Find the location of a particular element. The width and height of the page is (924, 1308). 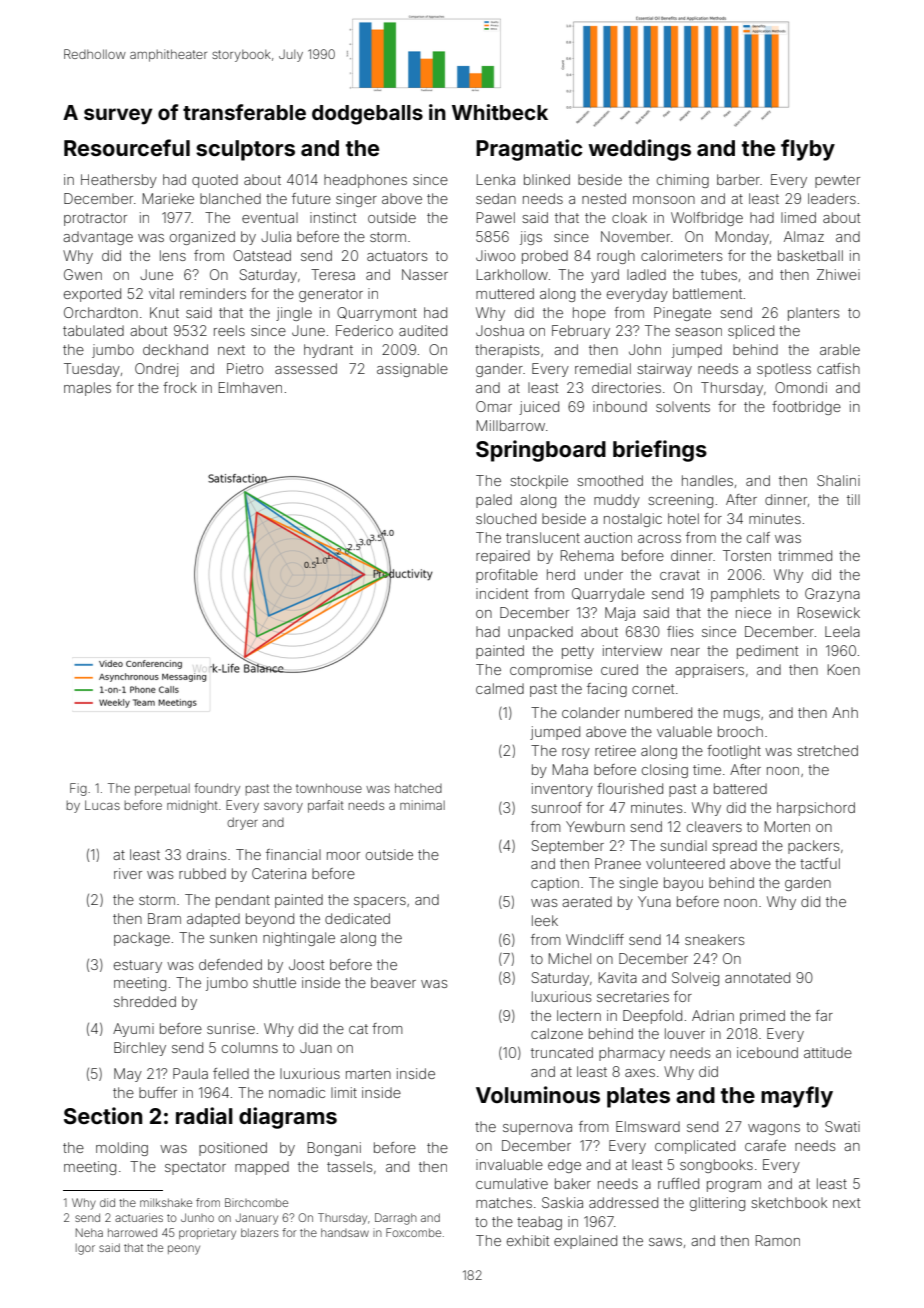

Ramon is located at coordinates (778, 1240).
